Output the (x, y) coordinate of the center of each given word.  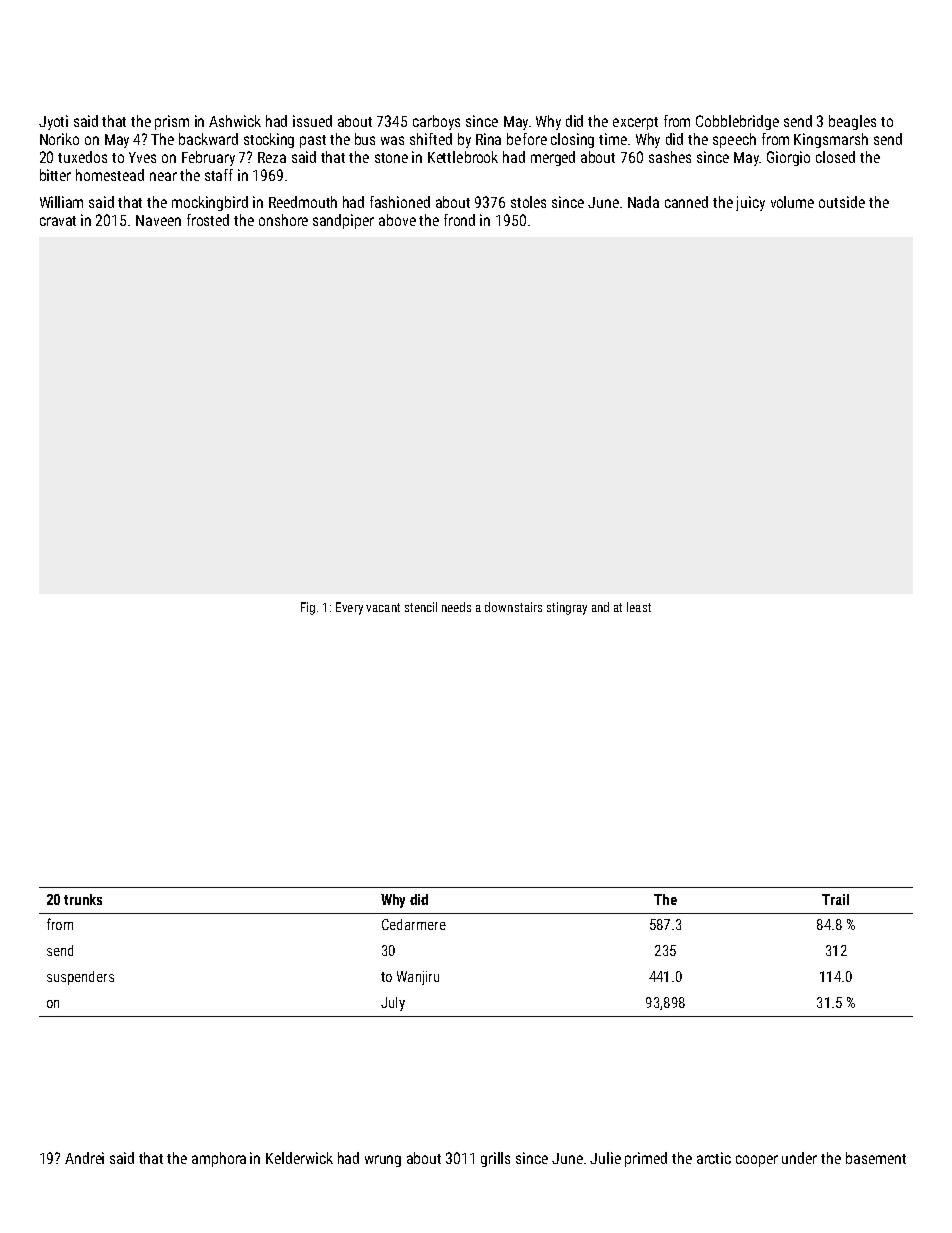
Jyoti (53, 122)
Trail (835, 899)
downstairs (513, 607)
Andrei (84, 1158)
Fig (308, 608)
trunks (83, 899)
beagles (852, 122)
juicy (750, 203)
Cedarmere (414, 924)
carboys (436, 122)
